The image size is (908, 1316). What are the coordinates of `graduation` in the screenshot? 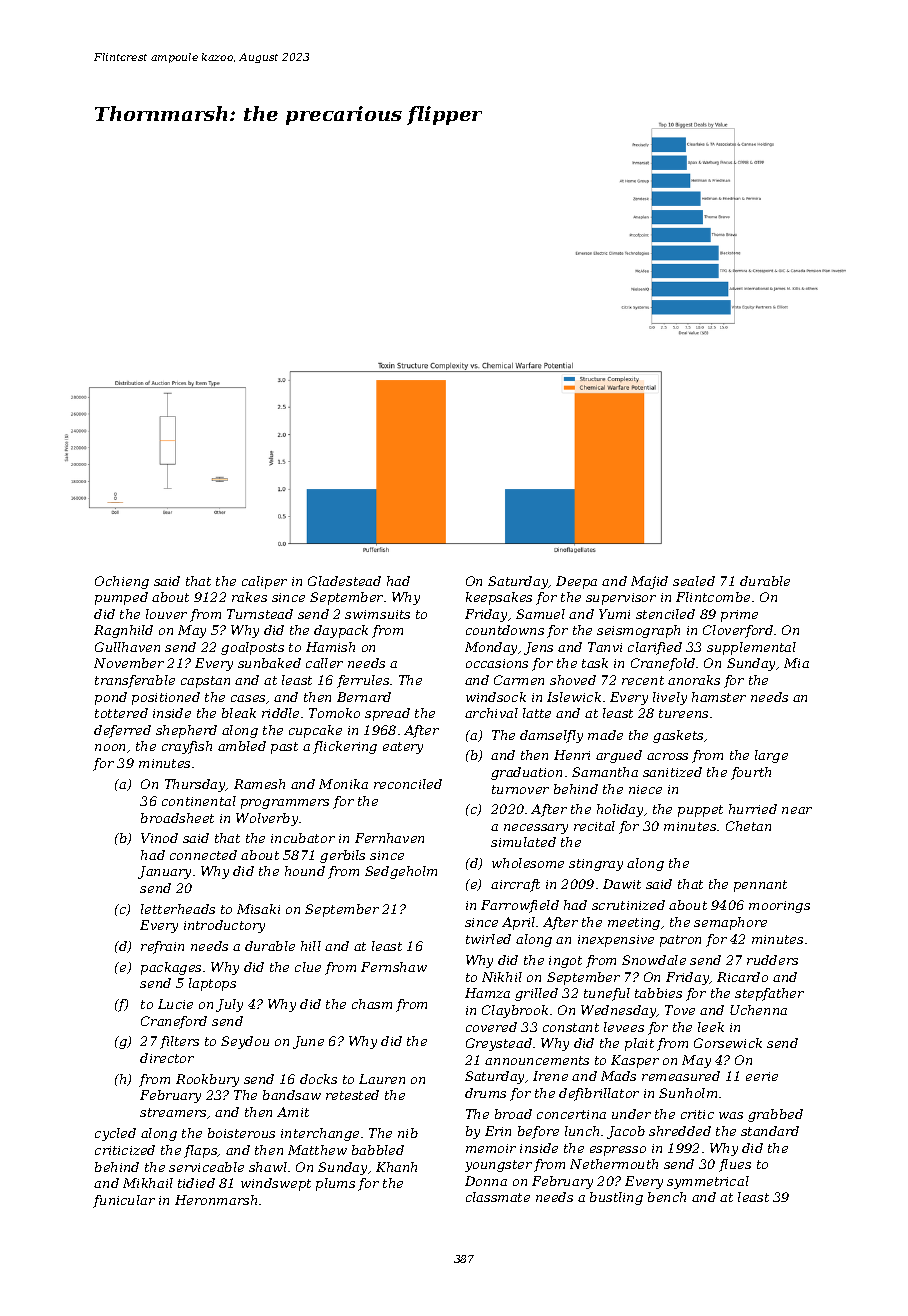 It's located at (526, 773).
